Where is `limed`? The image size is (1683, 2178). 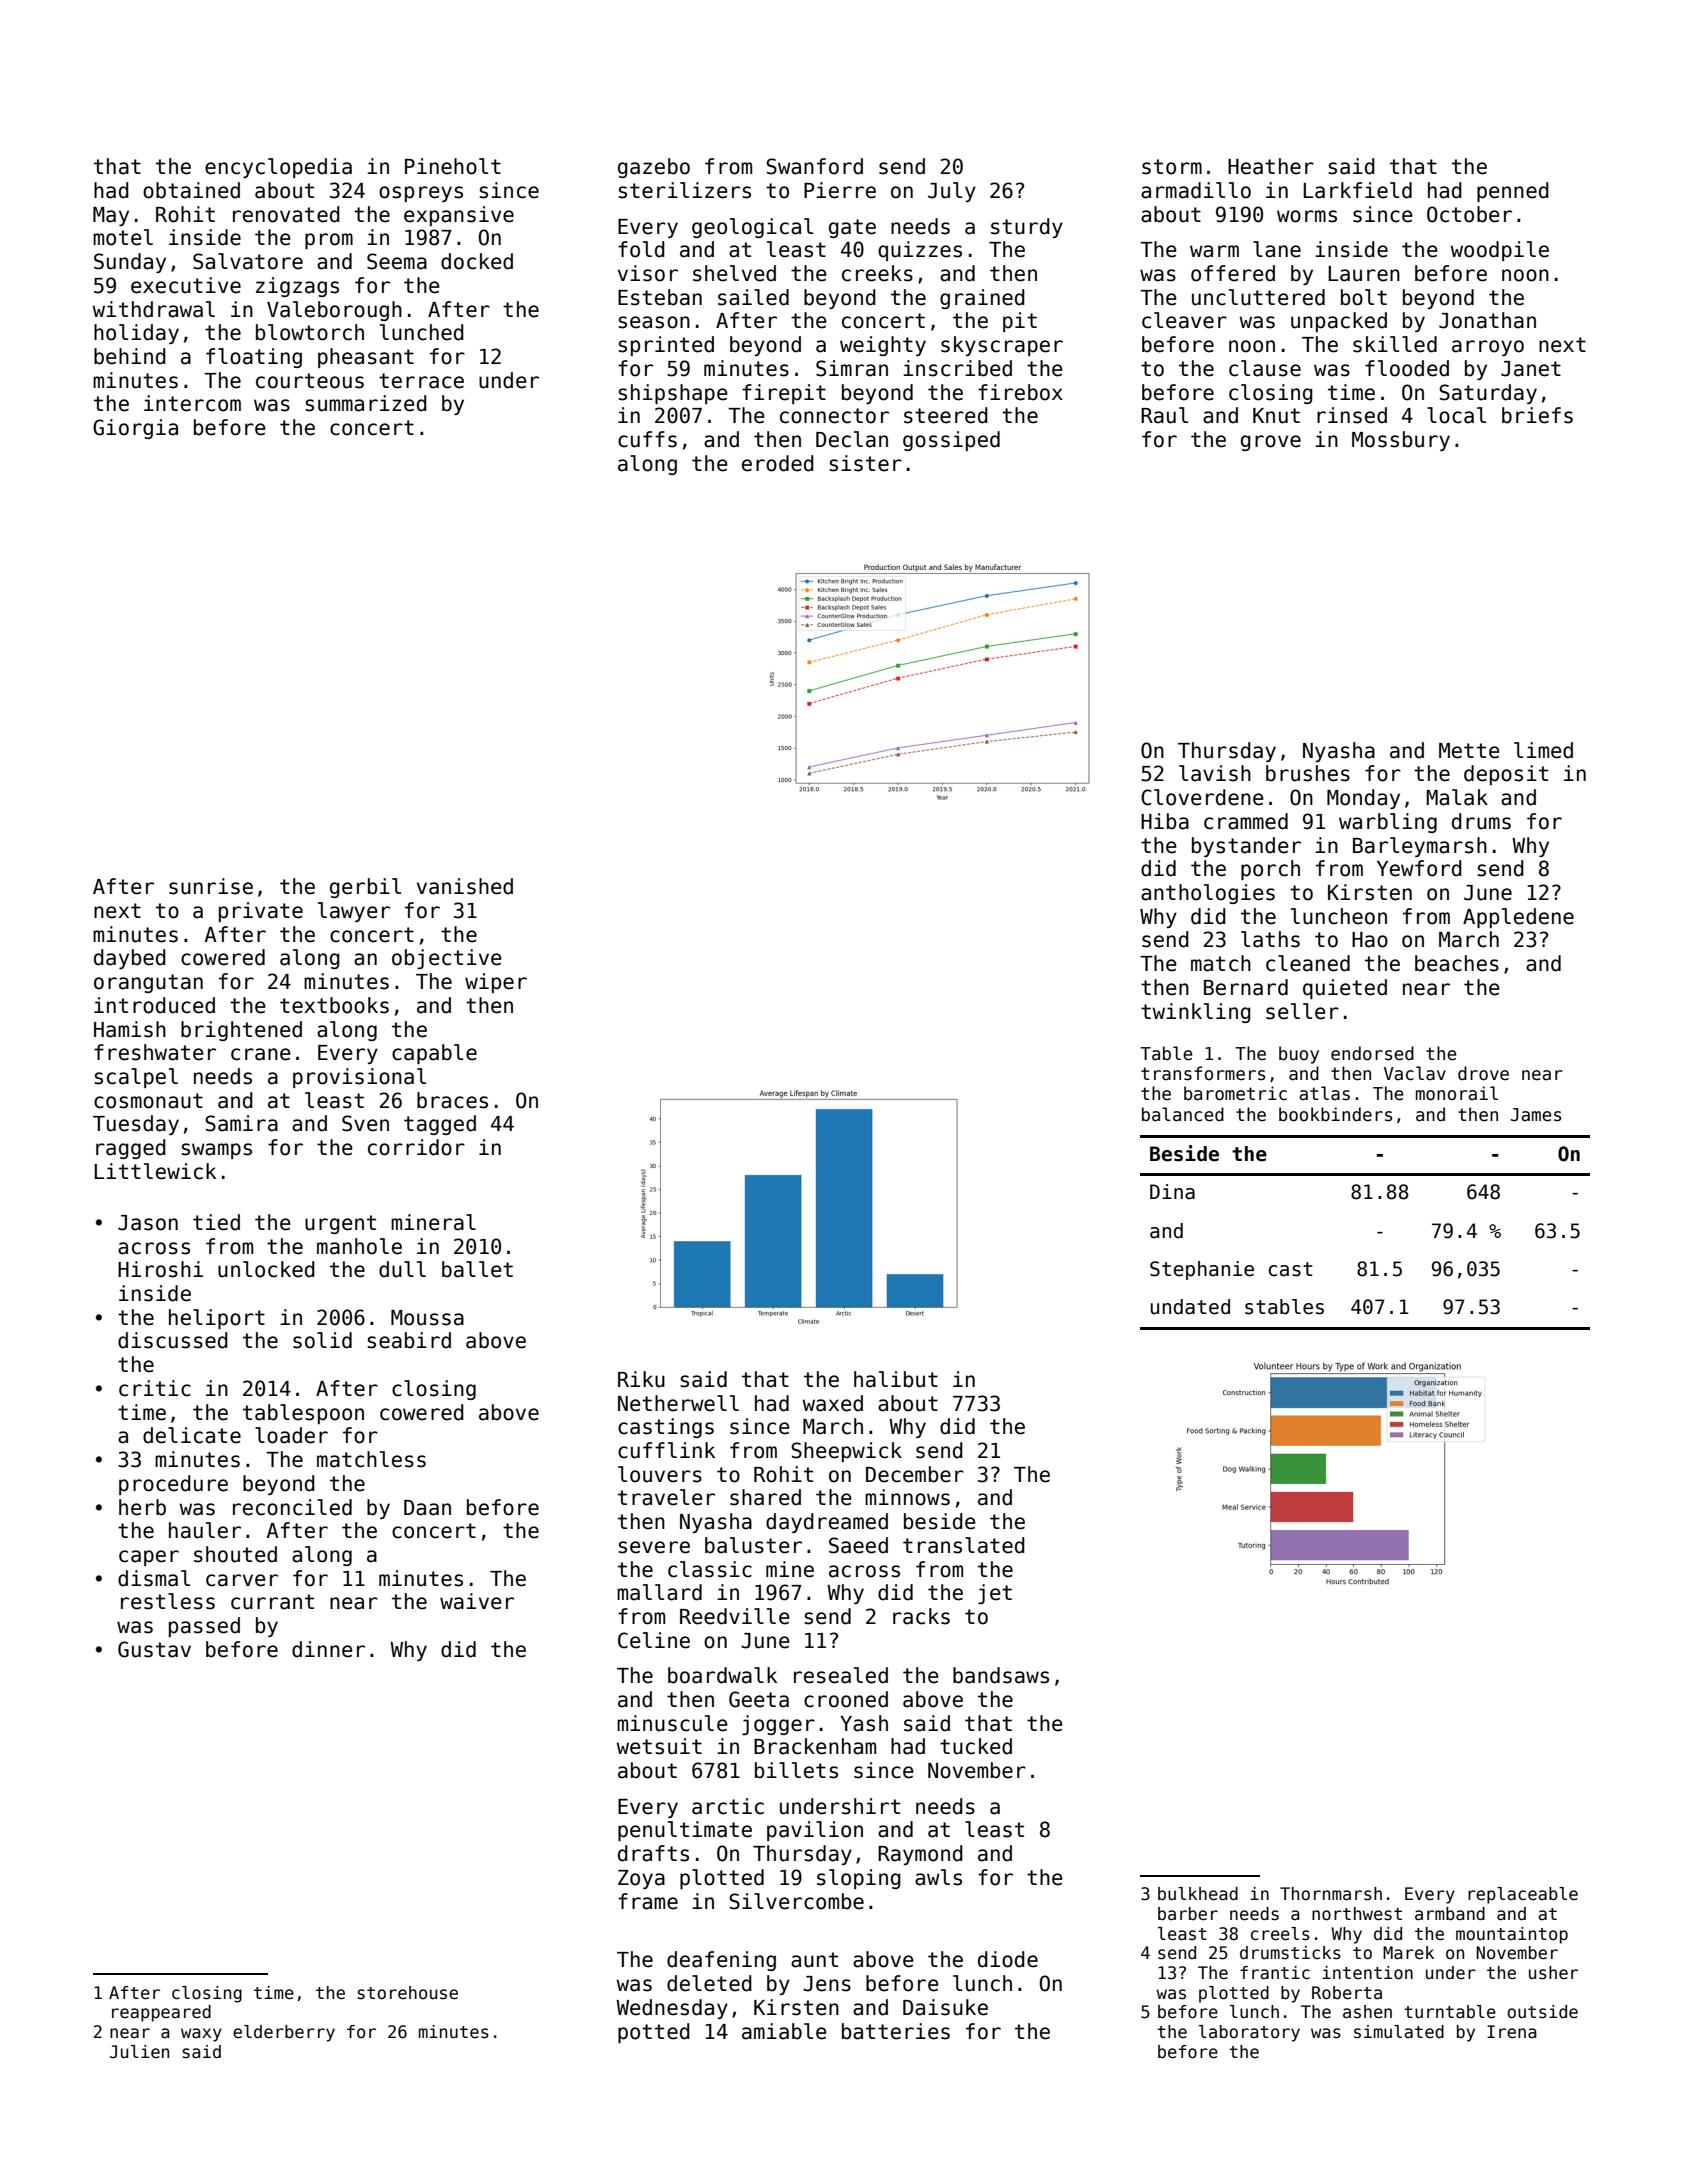
limed is located at coordinates (1543, 750).
